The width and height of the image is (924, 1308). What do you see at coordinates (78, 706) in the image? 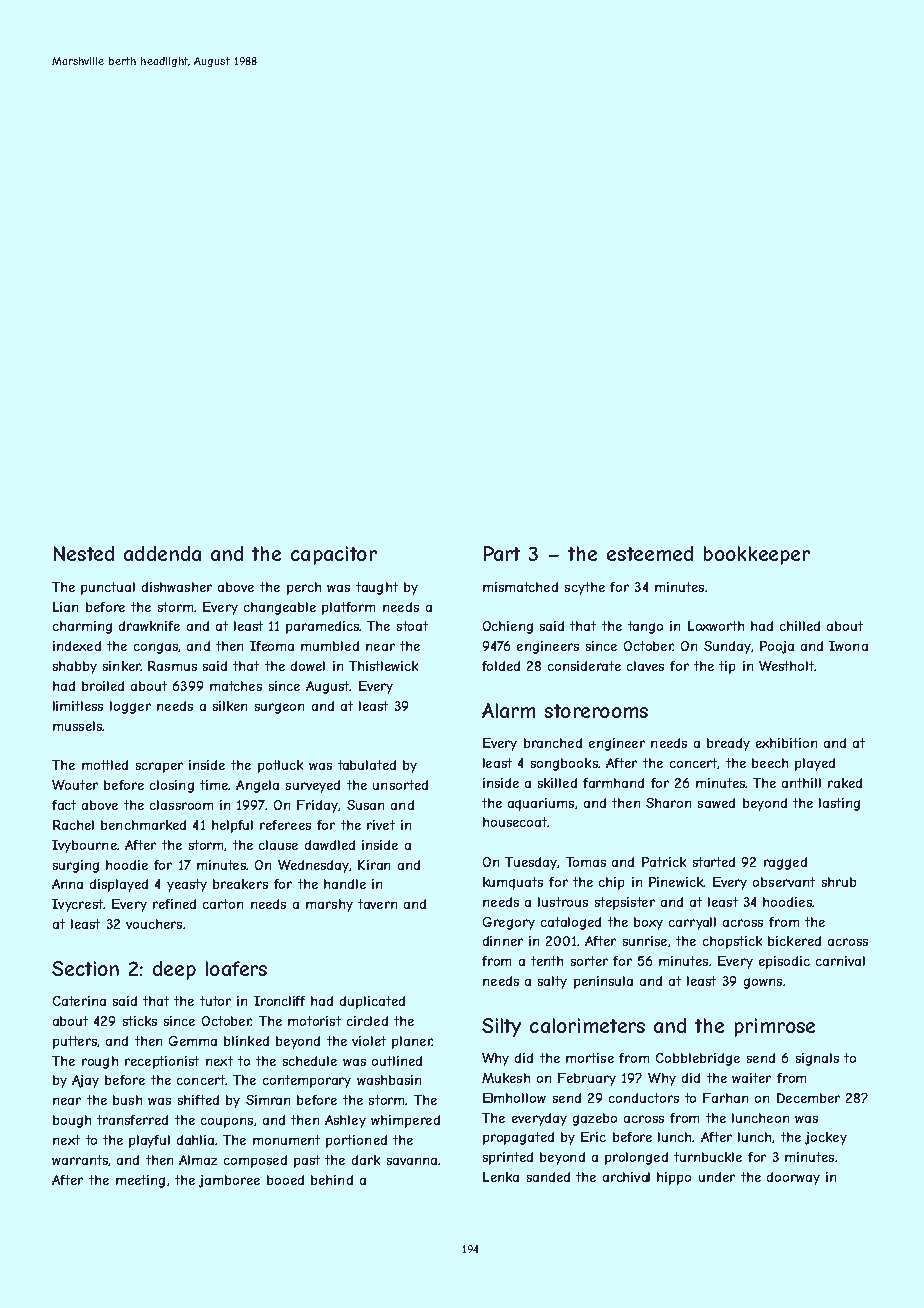
I see `limitless` at bounding box center [78, 706].
